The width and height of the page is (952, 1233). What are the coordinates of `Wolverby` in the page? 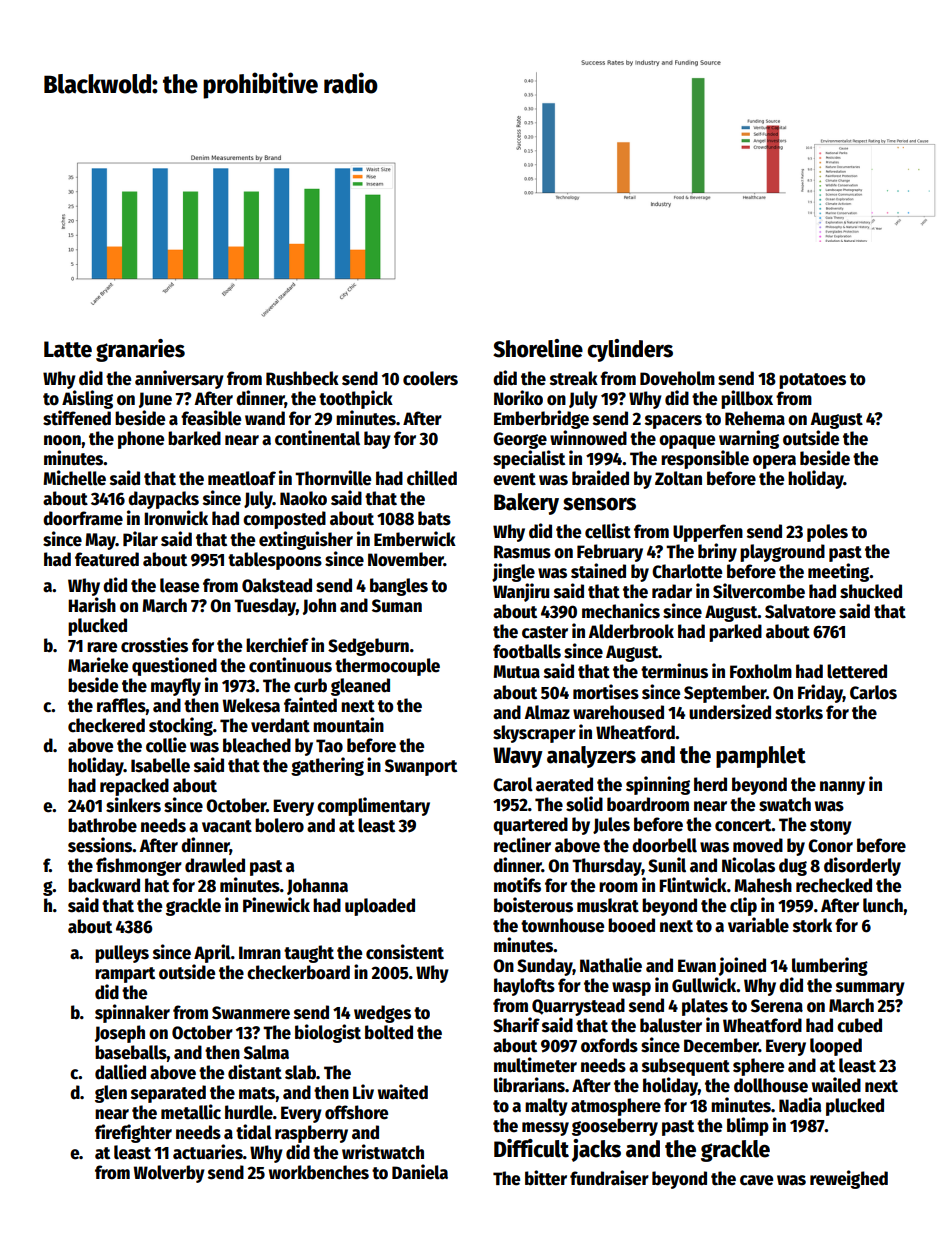 It's located at (169, 1174).
